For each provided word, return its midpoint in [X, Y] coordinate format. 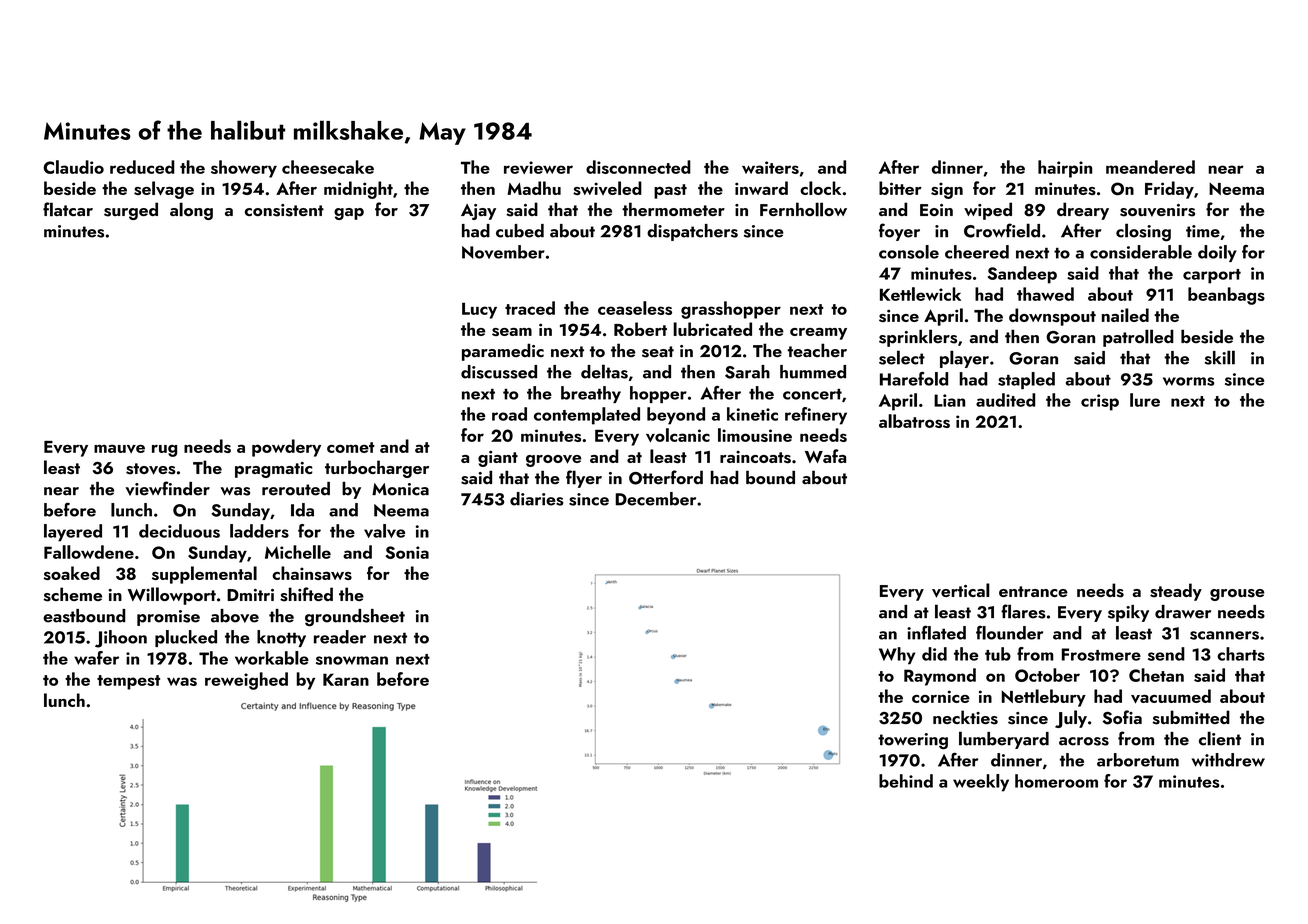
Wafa [825, 456]
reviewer [538, 167]
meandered [1150, 167]
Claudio [73, 167]
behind [906, 781]
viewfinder [168, 488]
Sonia [407, 552]
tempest [128, 682]
